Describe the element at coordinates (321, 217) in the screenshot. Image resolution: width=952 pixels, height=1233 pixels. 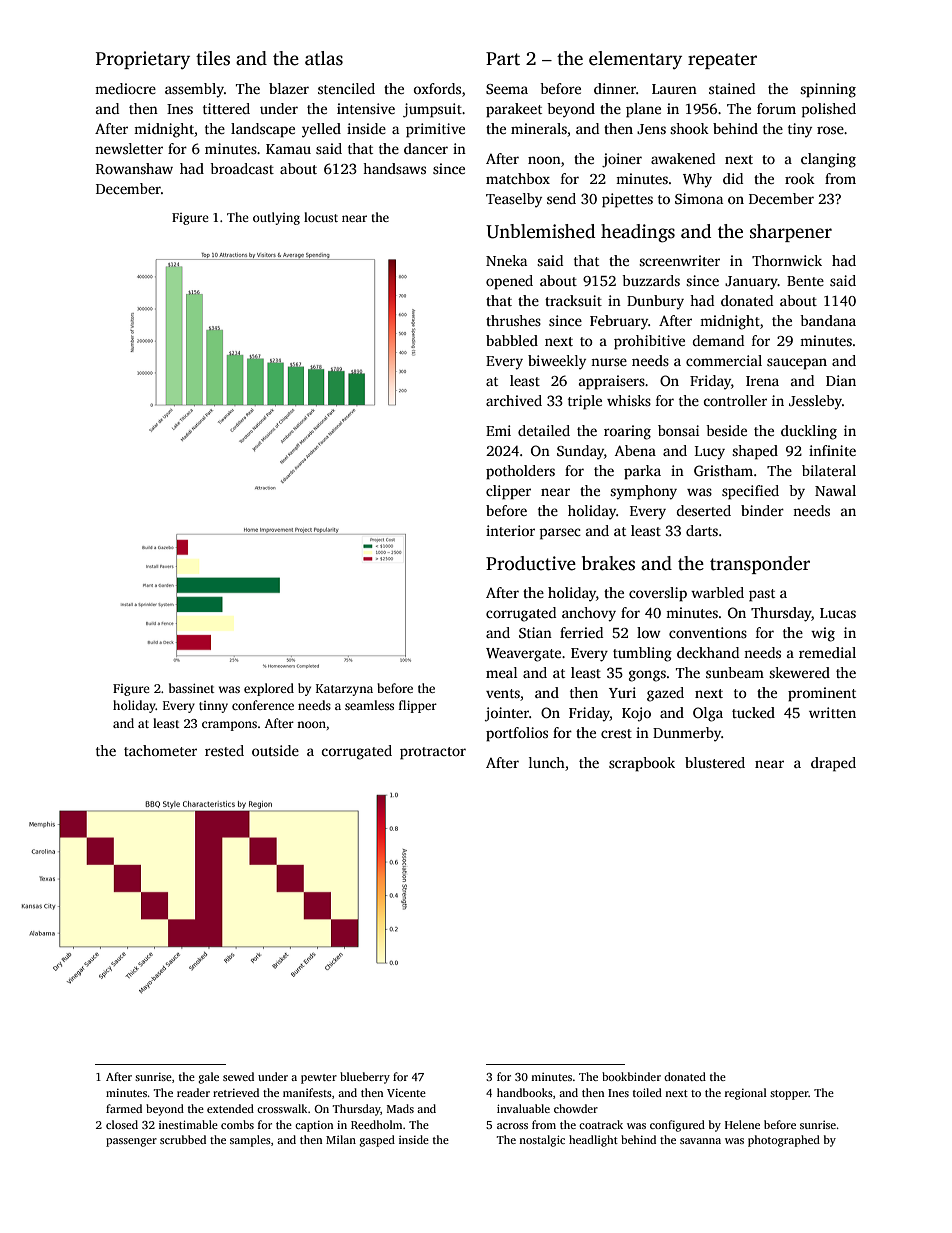
I see `locust` at that location.
